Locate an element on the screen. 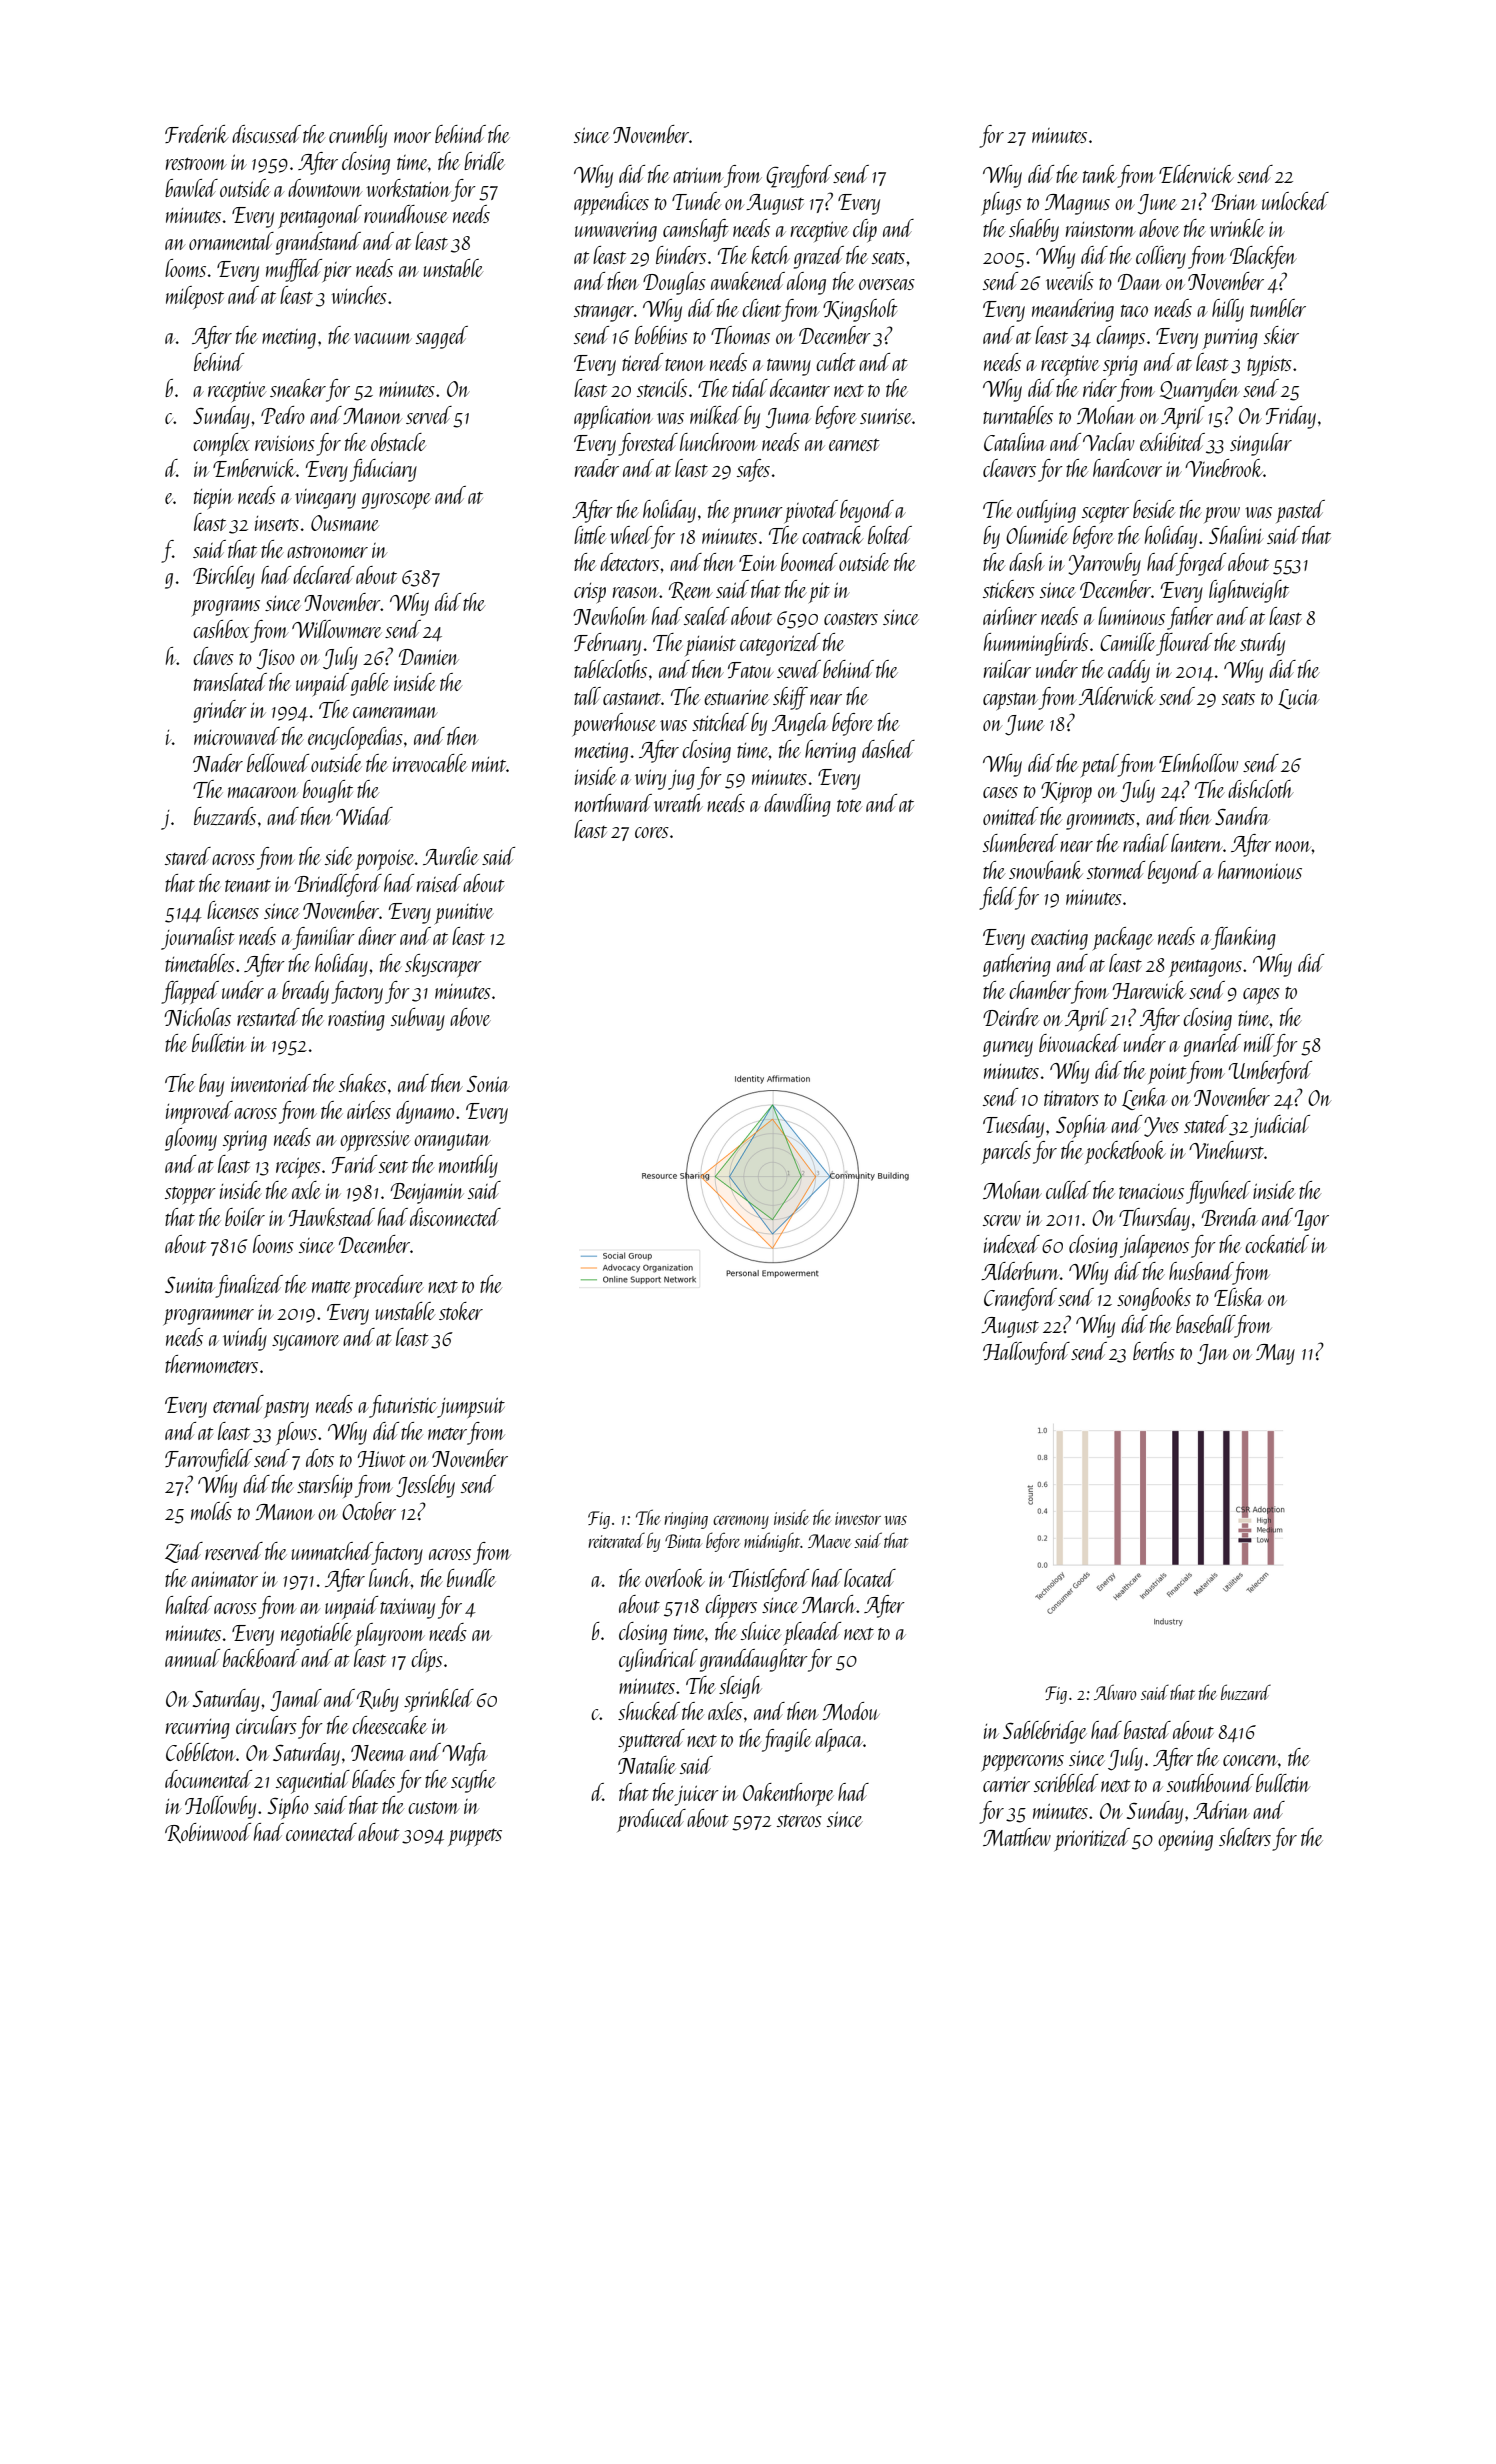 This screenshot has width=1496, height=2464. Elderwick is located at coordinates (1196, 174).
